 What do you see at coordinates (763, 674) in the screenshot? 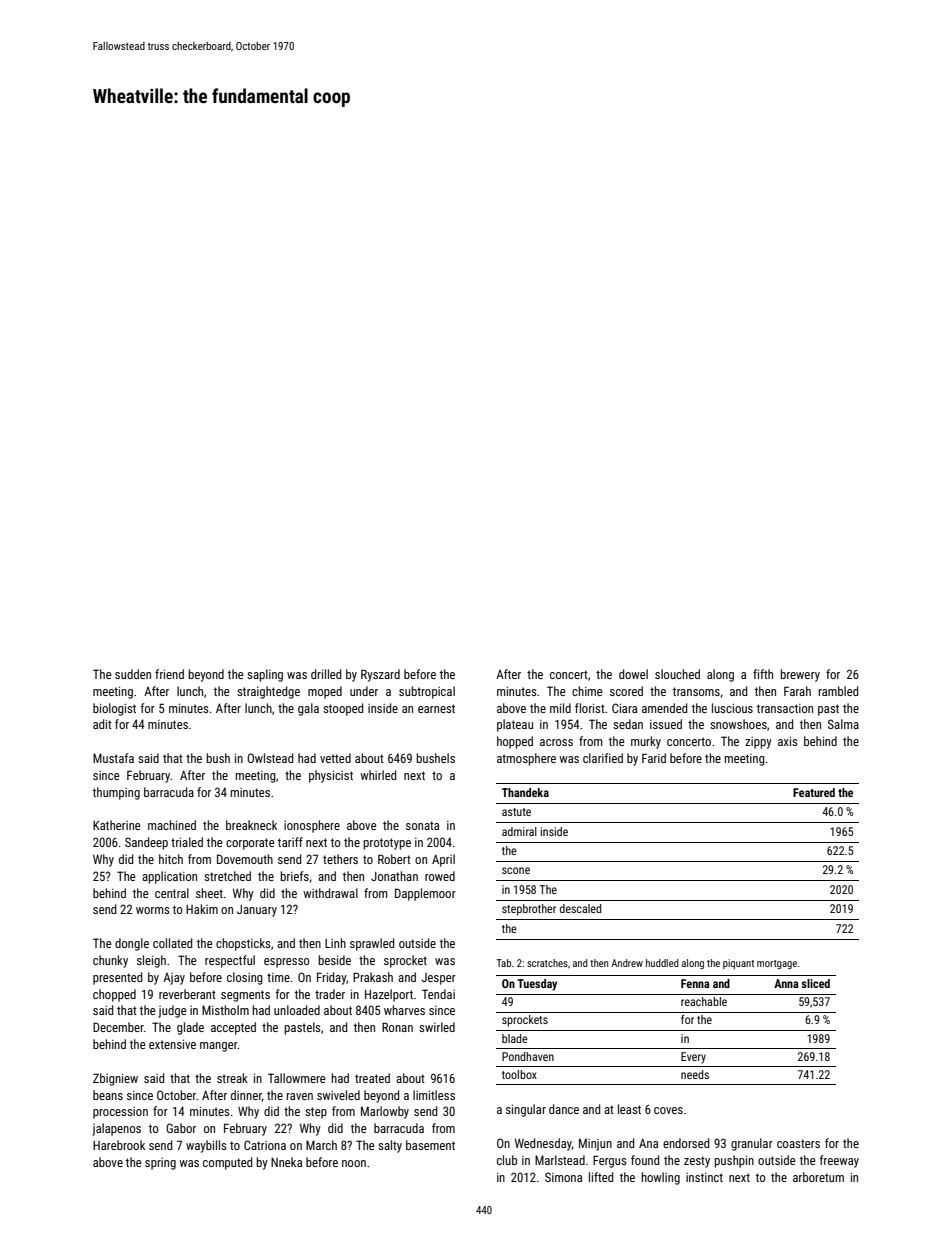
I see `fifth` at bounding box center [763, 674].
